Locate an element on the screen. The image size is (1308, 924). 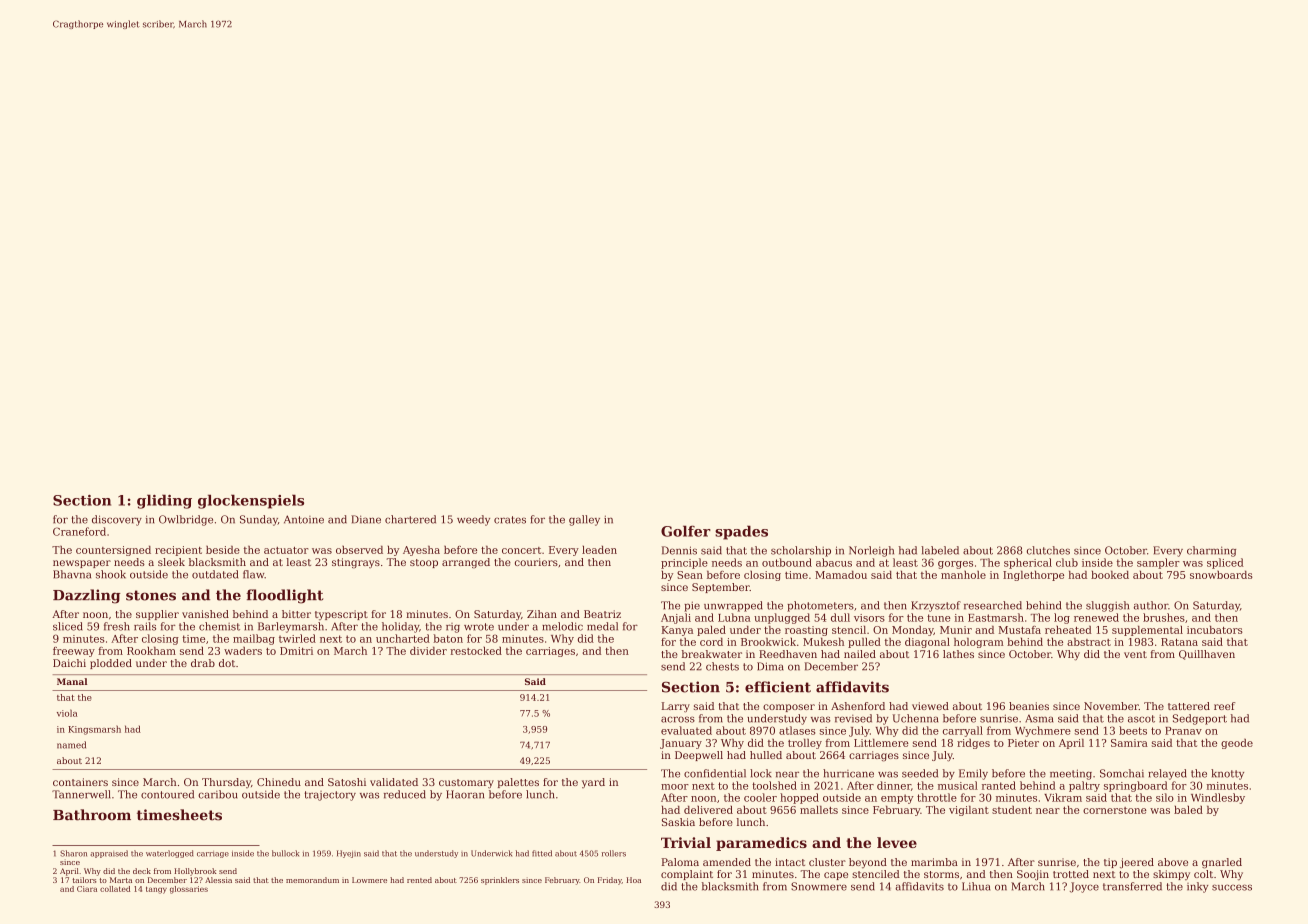
waterlogged is located at coordinates (169, 854).
